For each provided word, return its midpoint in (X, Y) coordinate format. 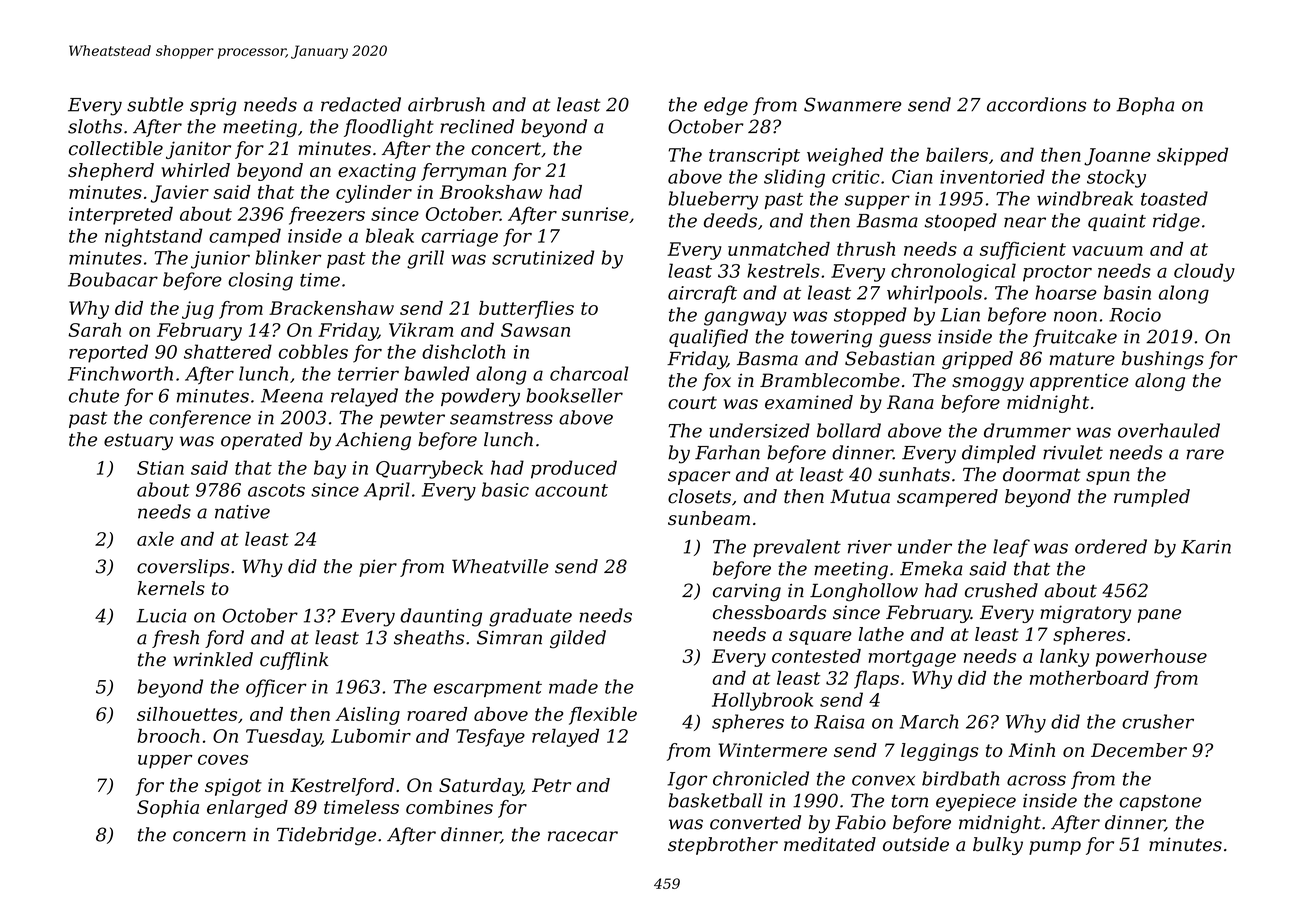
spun (1108, 478)
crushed (1001, 590)
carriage (459, 238)
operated (262, 441)
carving (747, 593)
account (571, 490)
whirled (195, 170)
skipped (1192, 156)
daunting (441, 617)
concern (209, 836)
